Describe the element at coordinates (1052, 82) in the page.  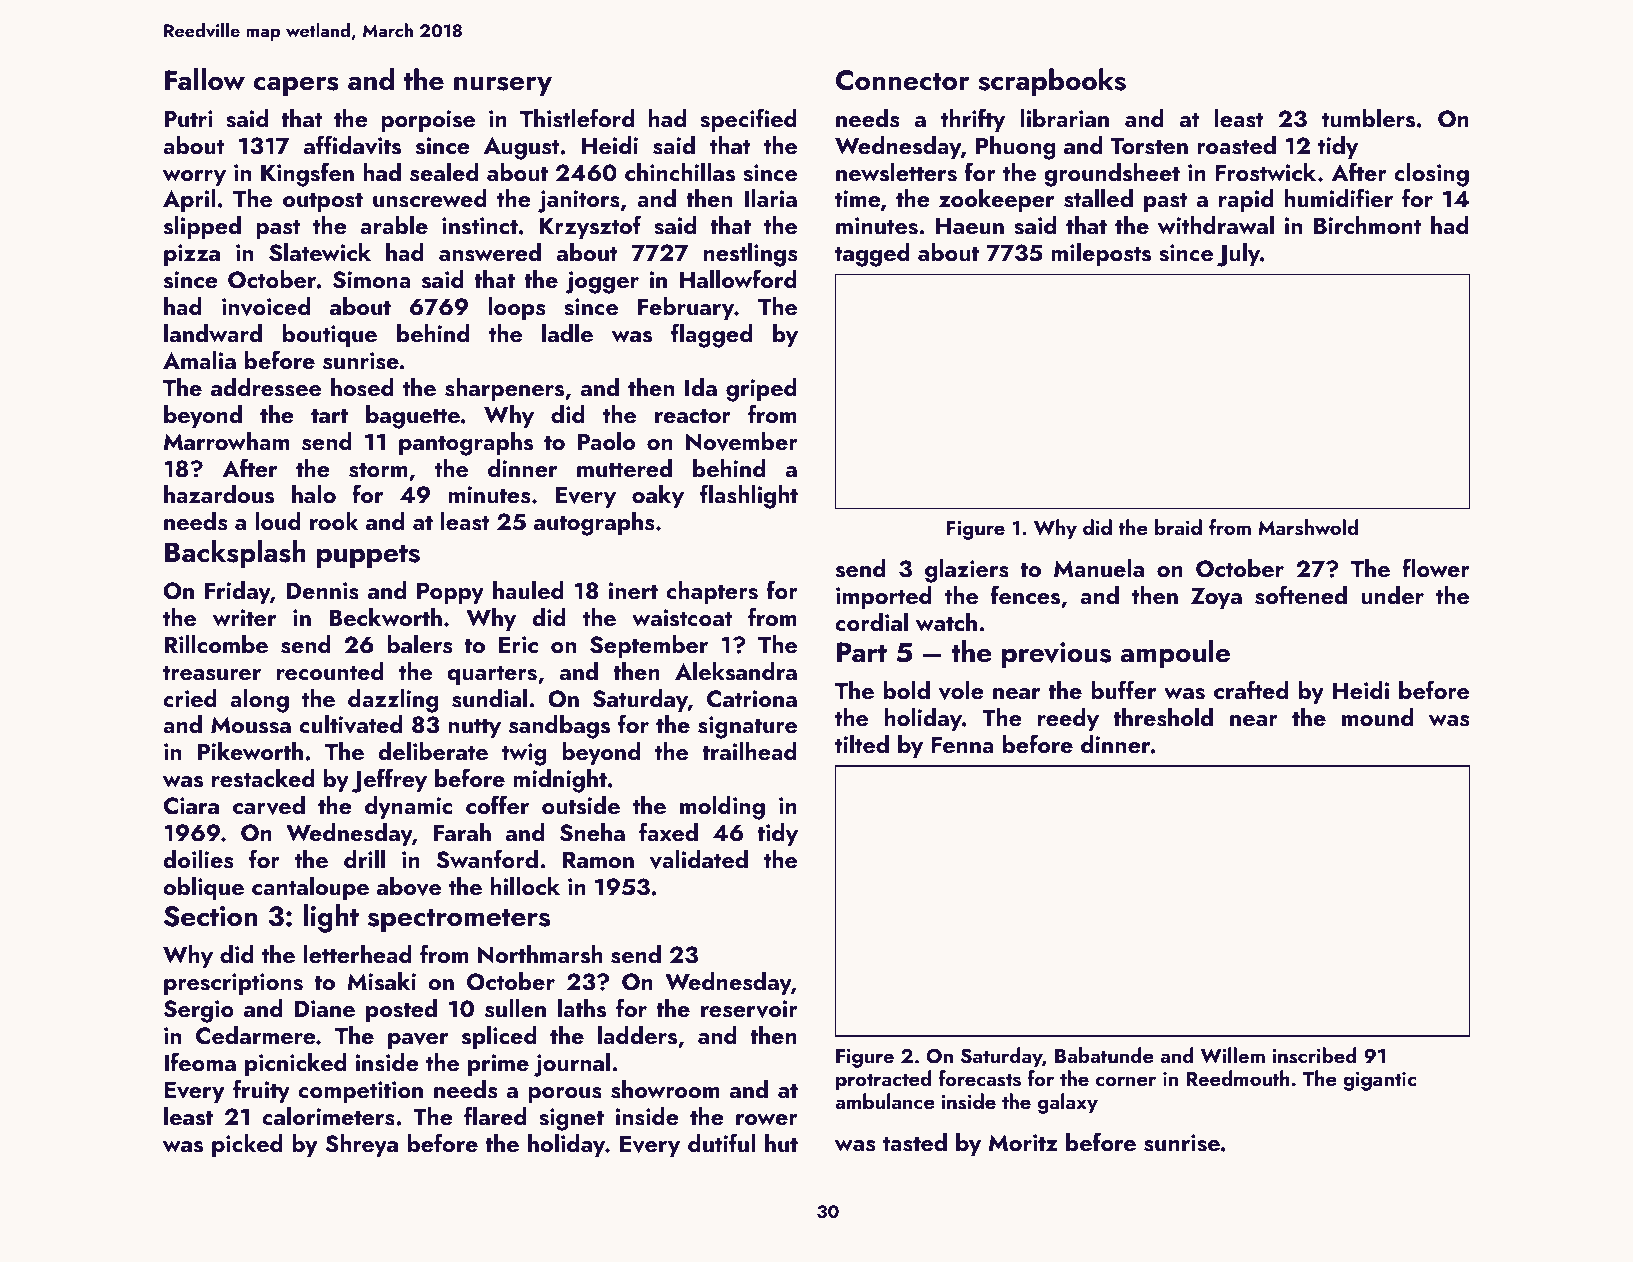
I see `scrapbooks` at that location.
